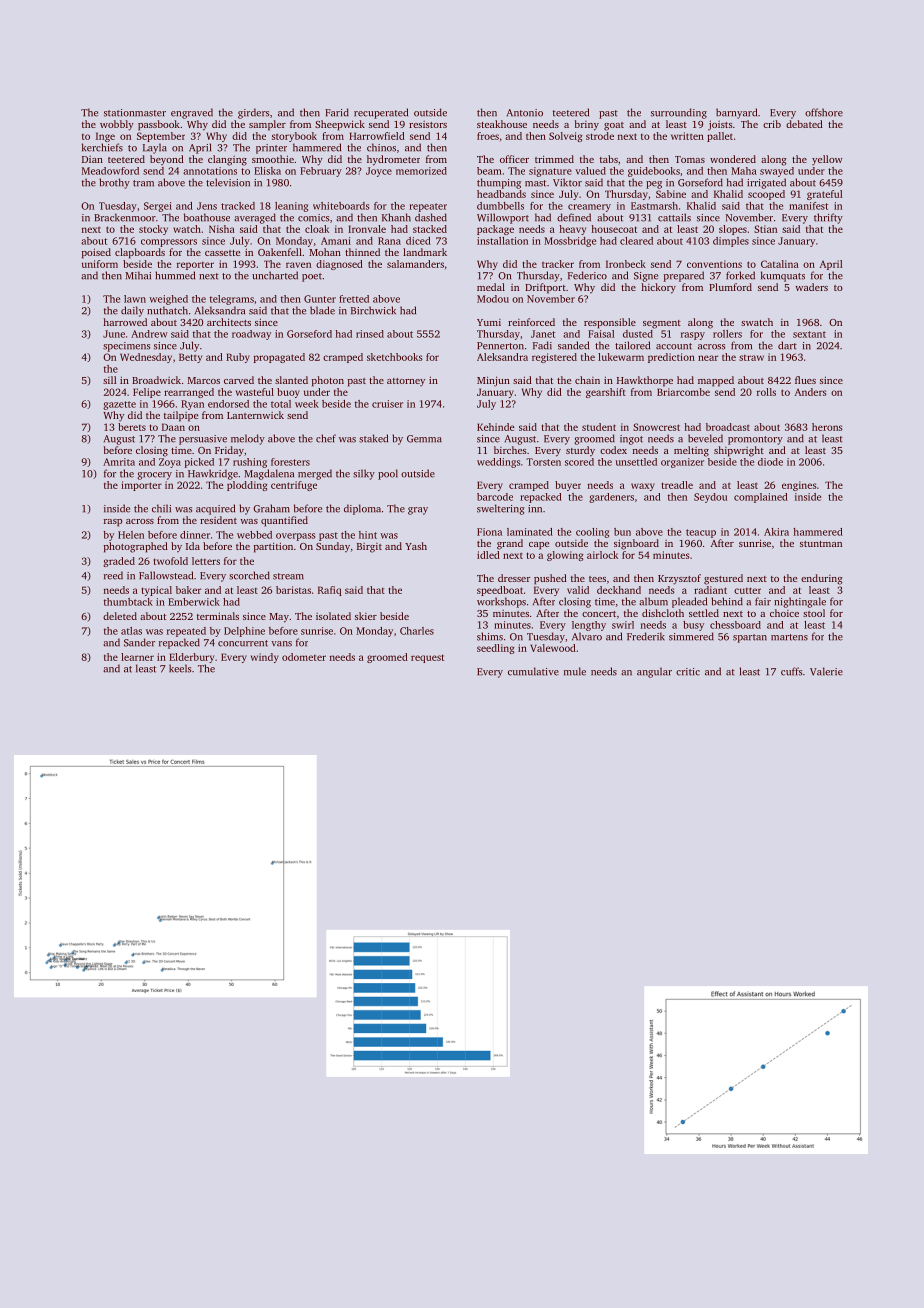 The image size is (924, 1308). What do you see at coordinates (602, 555) in the screenshot?
I see `airlock` at bounding box center [602, 555].
